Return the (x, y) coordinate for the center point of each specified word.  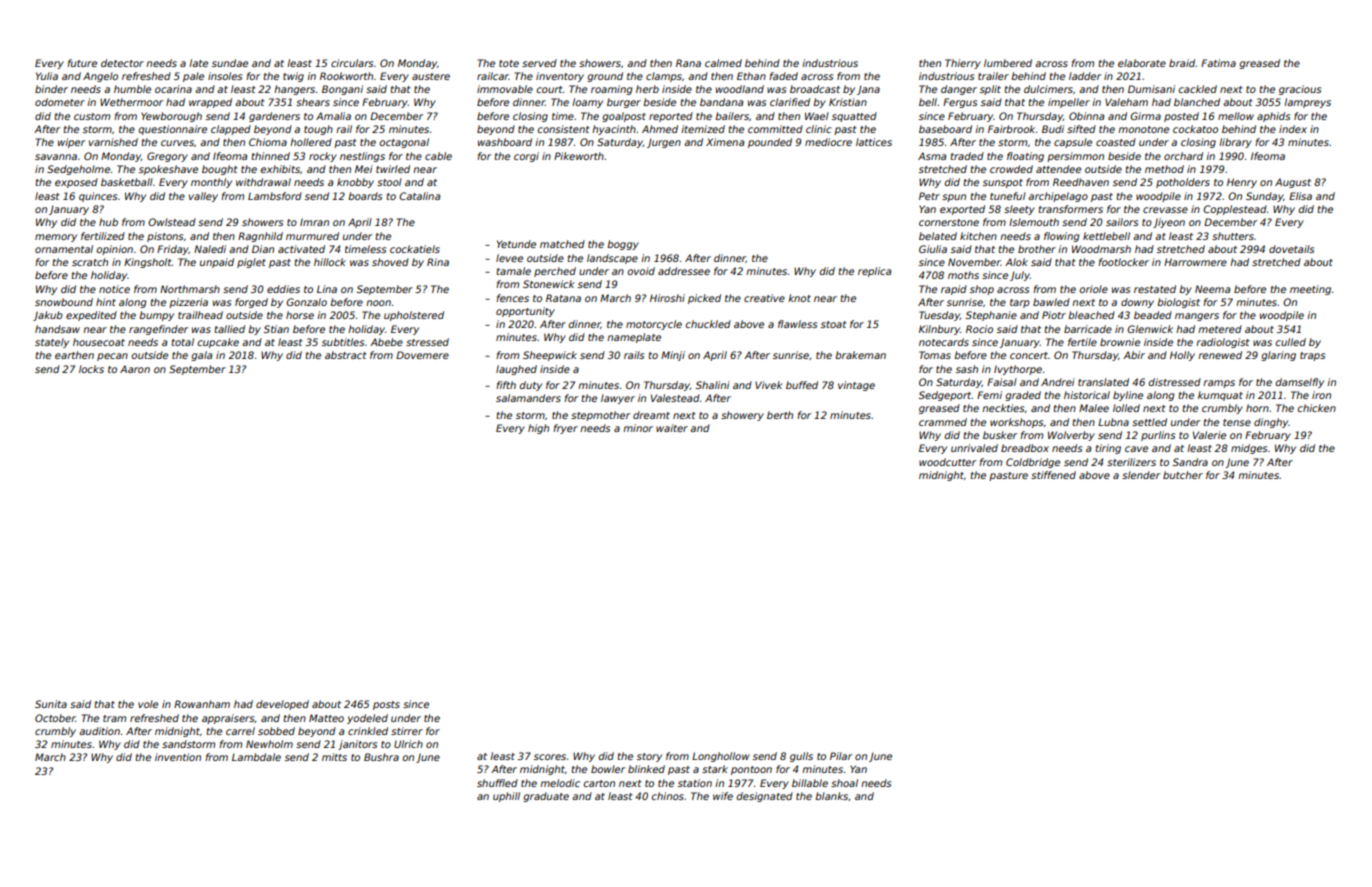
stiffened (1053, 475)
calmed (723, 63)
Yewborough (171, 117)
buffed (802, 385)
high (538, 429)
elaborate (1142, 63)
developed (282, 705)
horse (300, 315)
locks (91, 369)
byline (1128, 396)
